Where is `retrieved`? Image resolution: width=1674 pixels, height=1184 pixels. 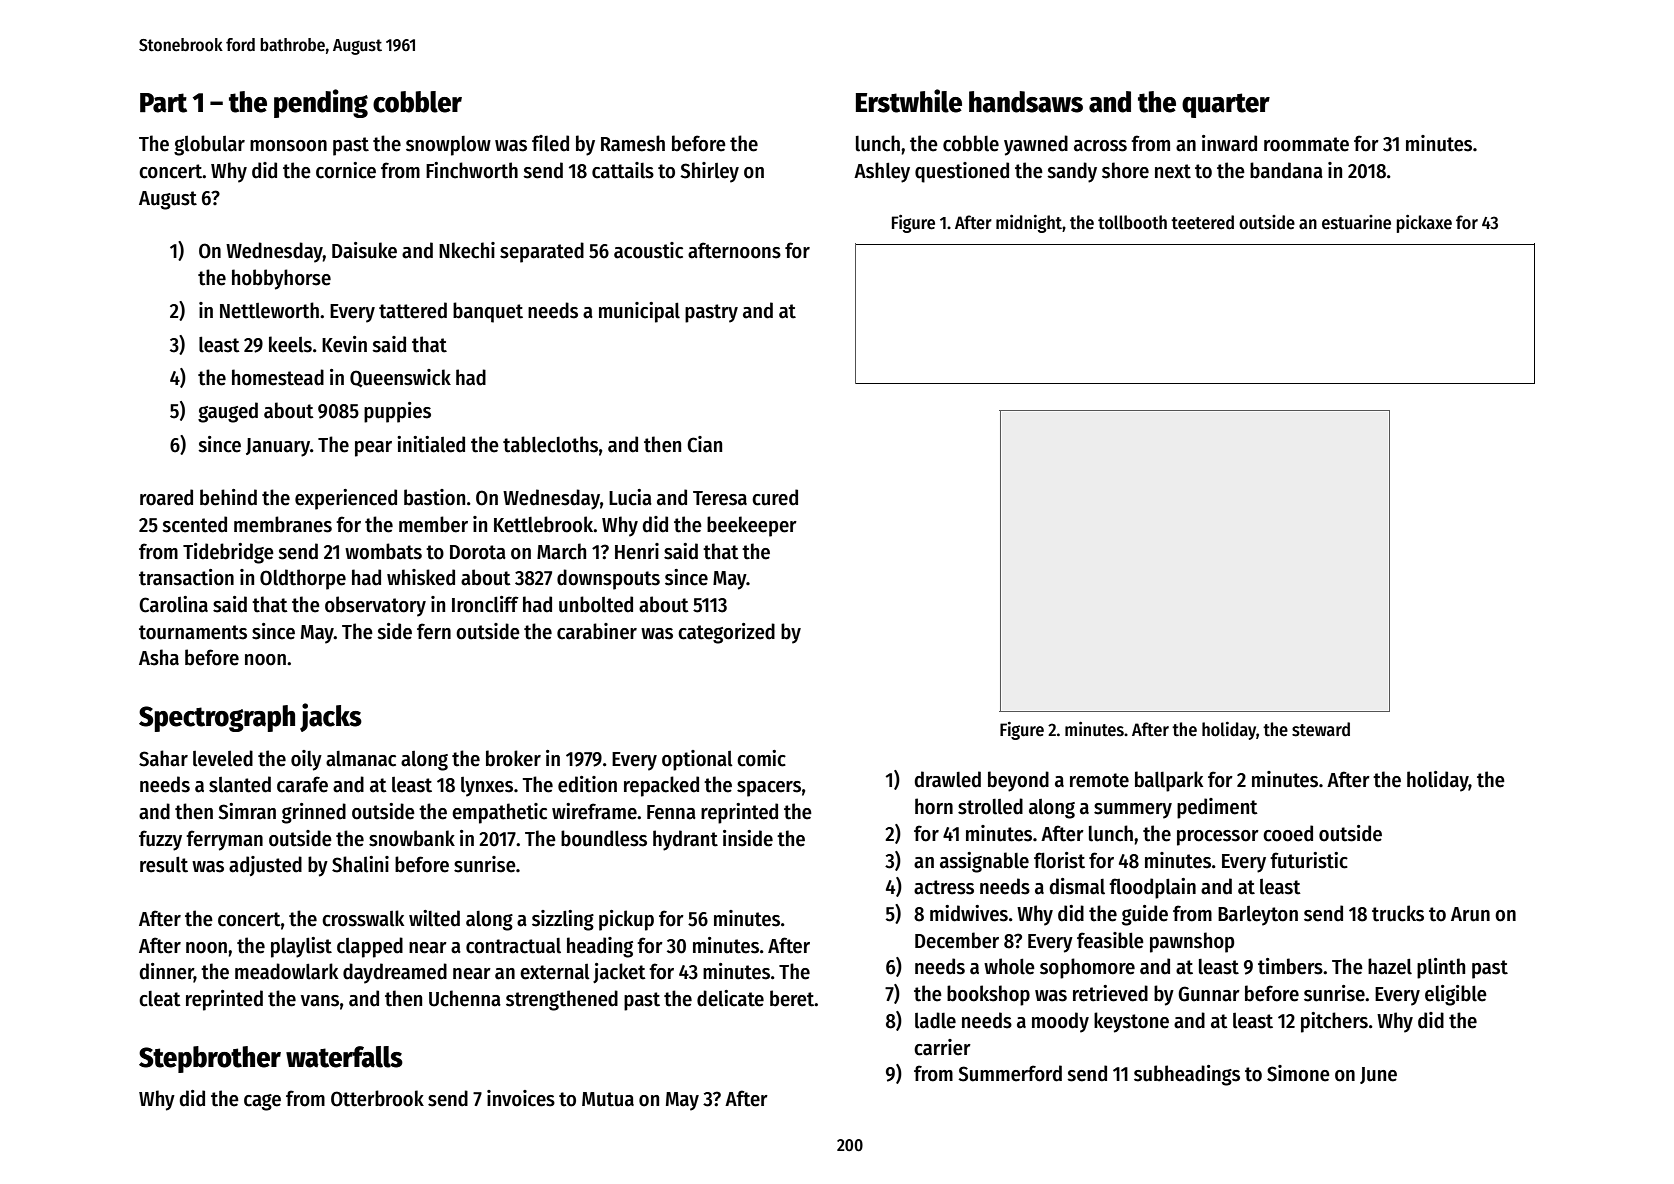
retrieved is located at coordinates (1110, 993).
